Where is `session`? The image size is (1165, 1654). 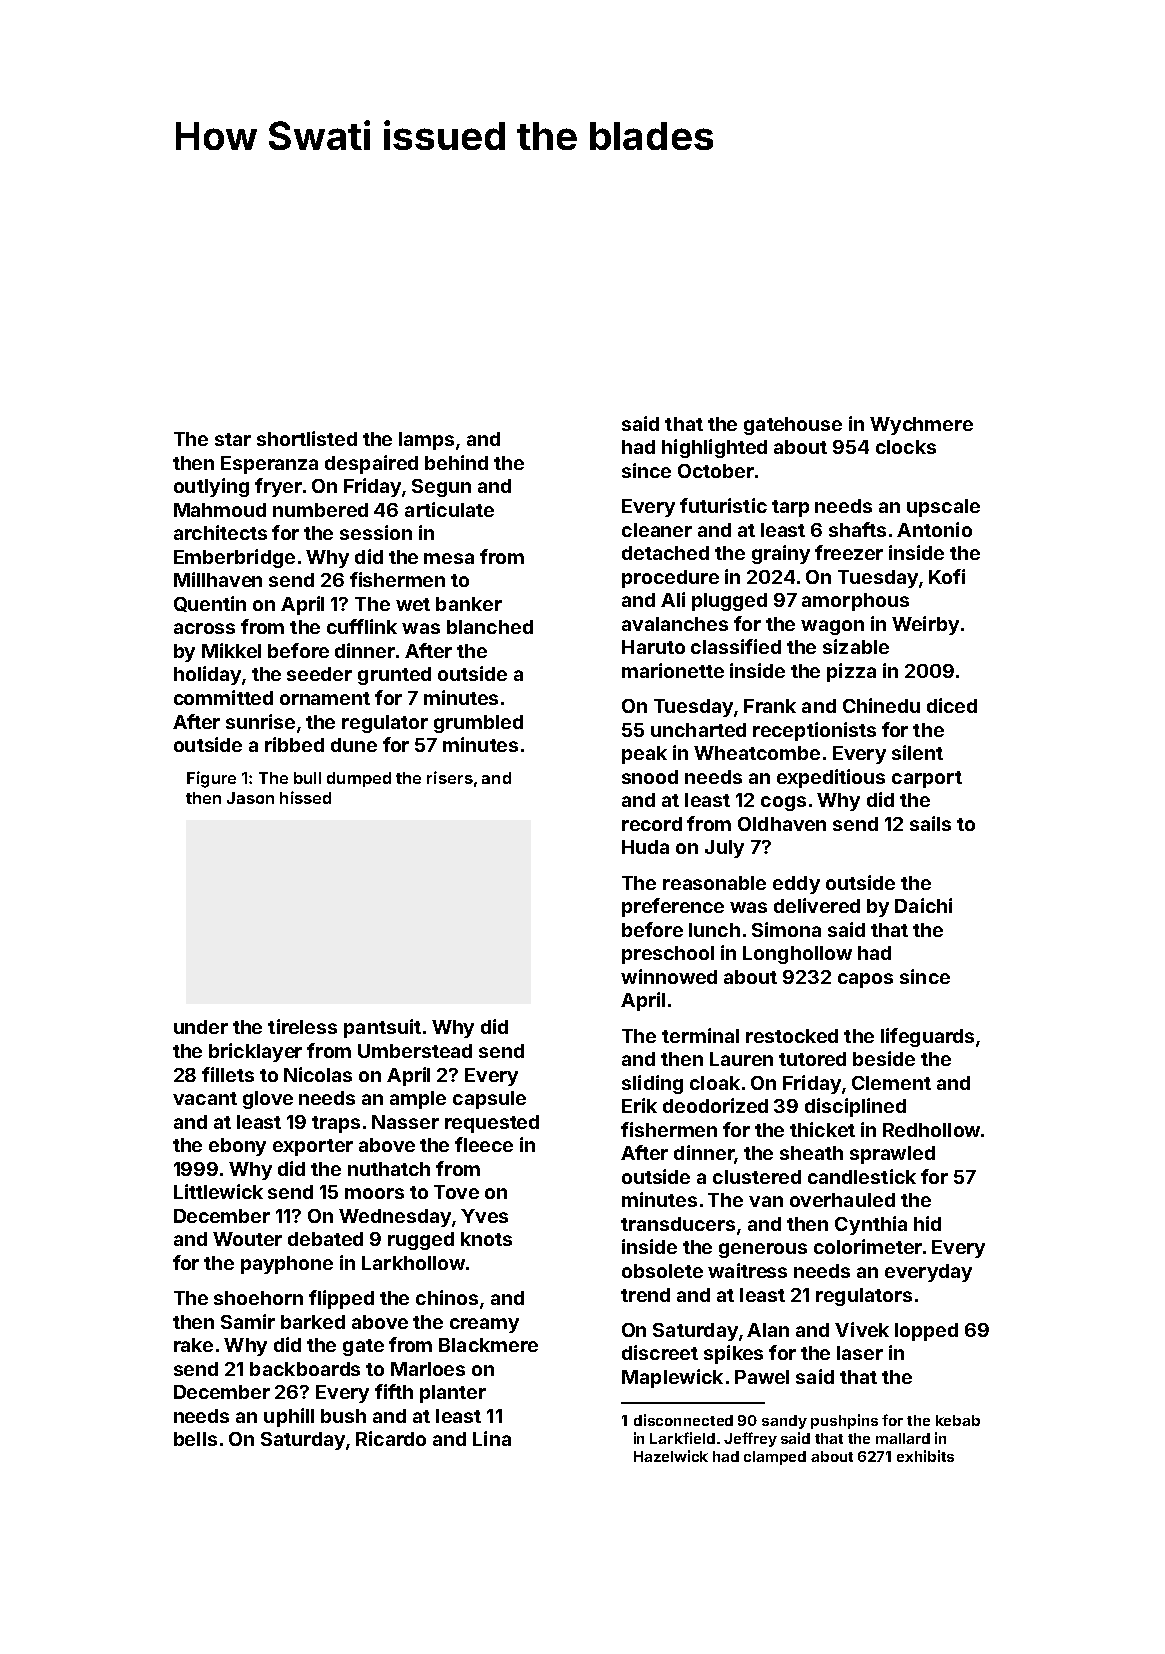 session is located at coordinates (376, 532).
